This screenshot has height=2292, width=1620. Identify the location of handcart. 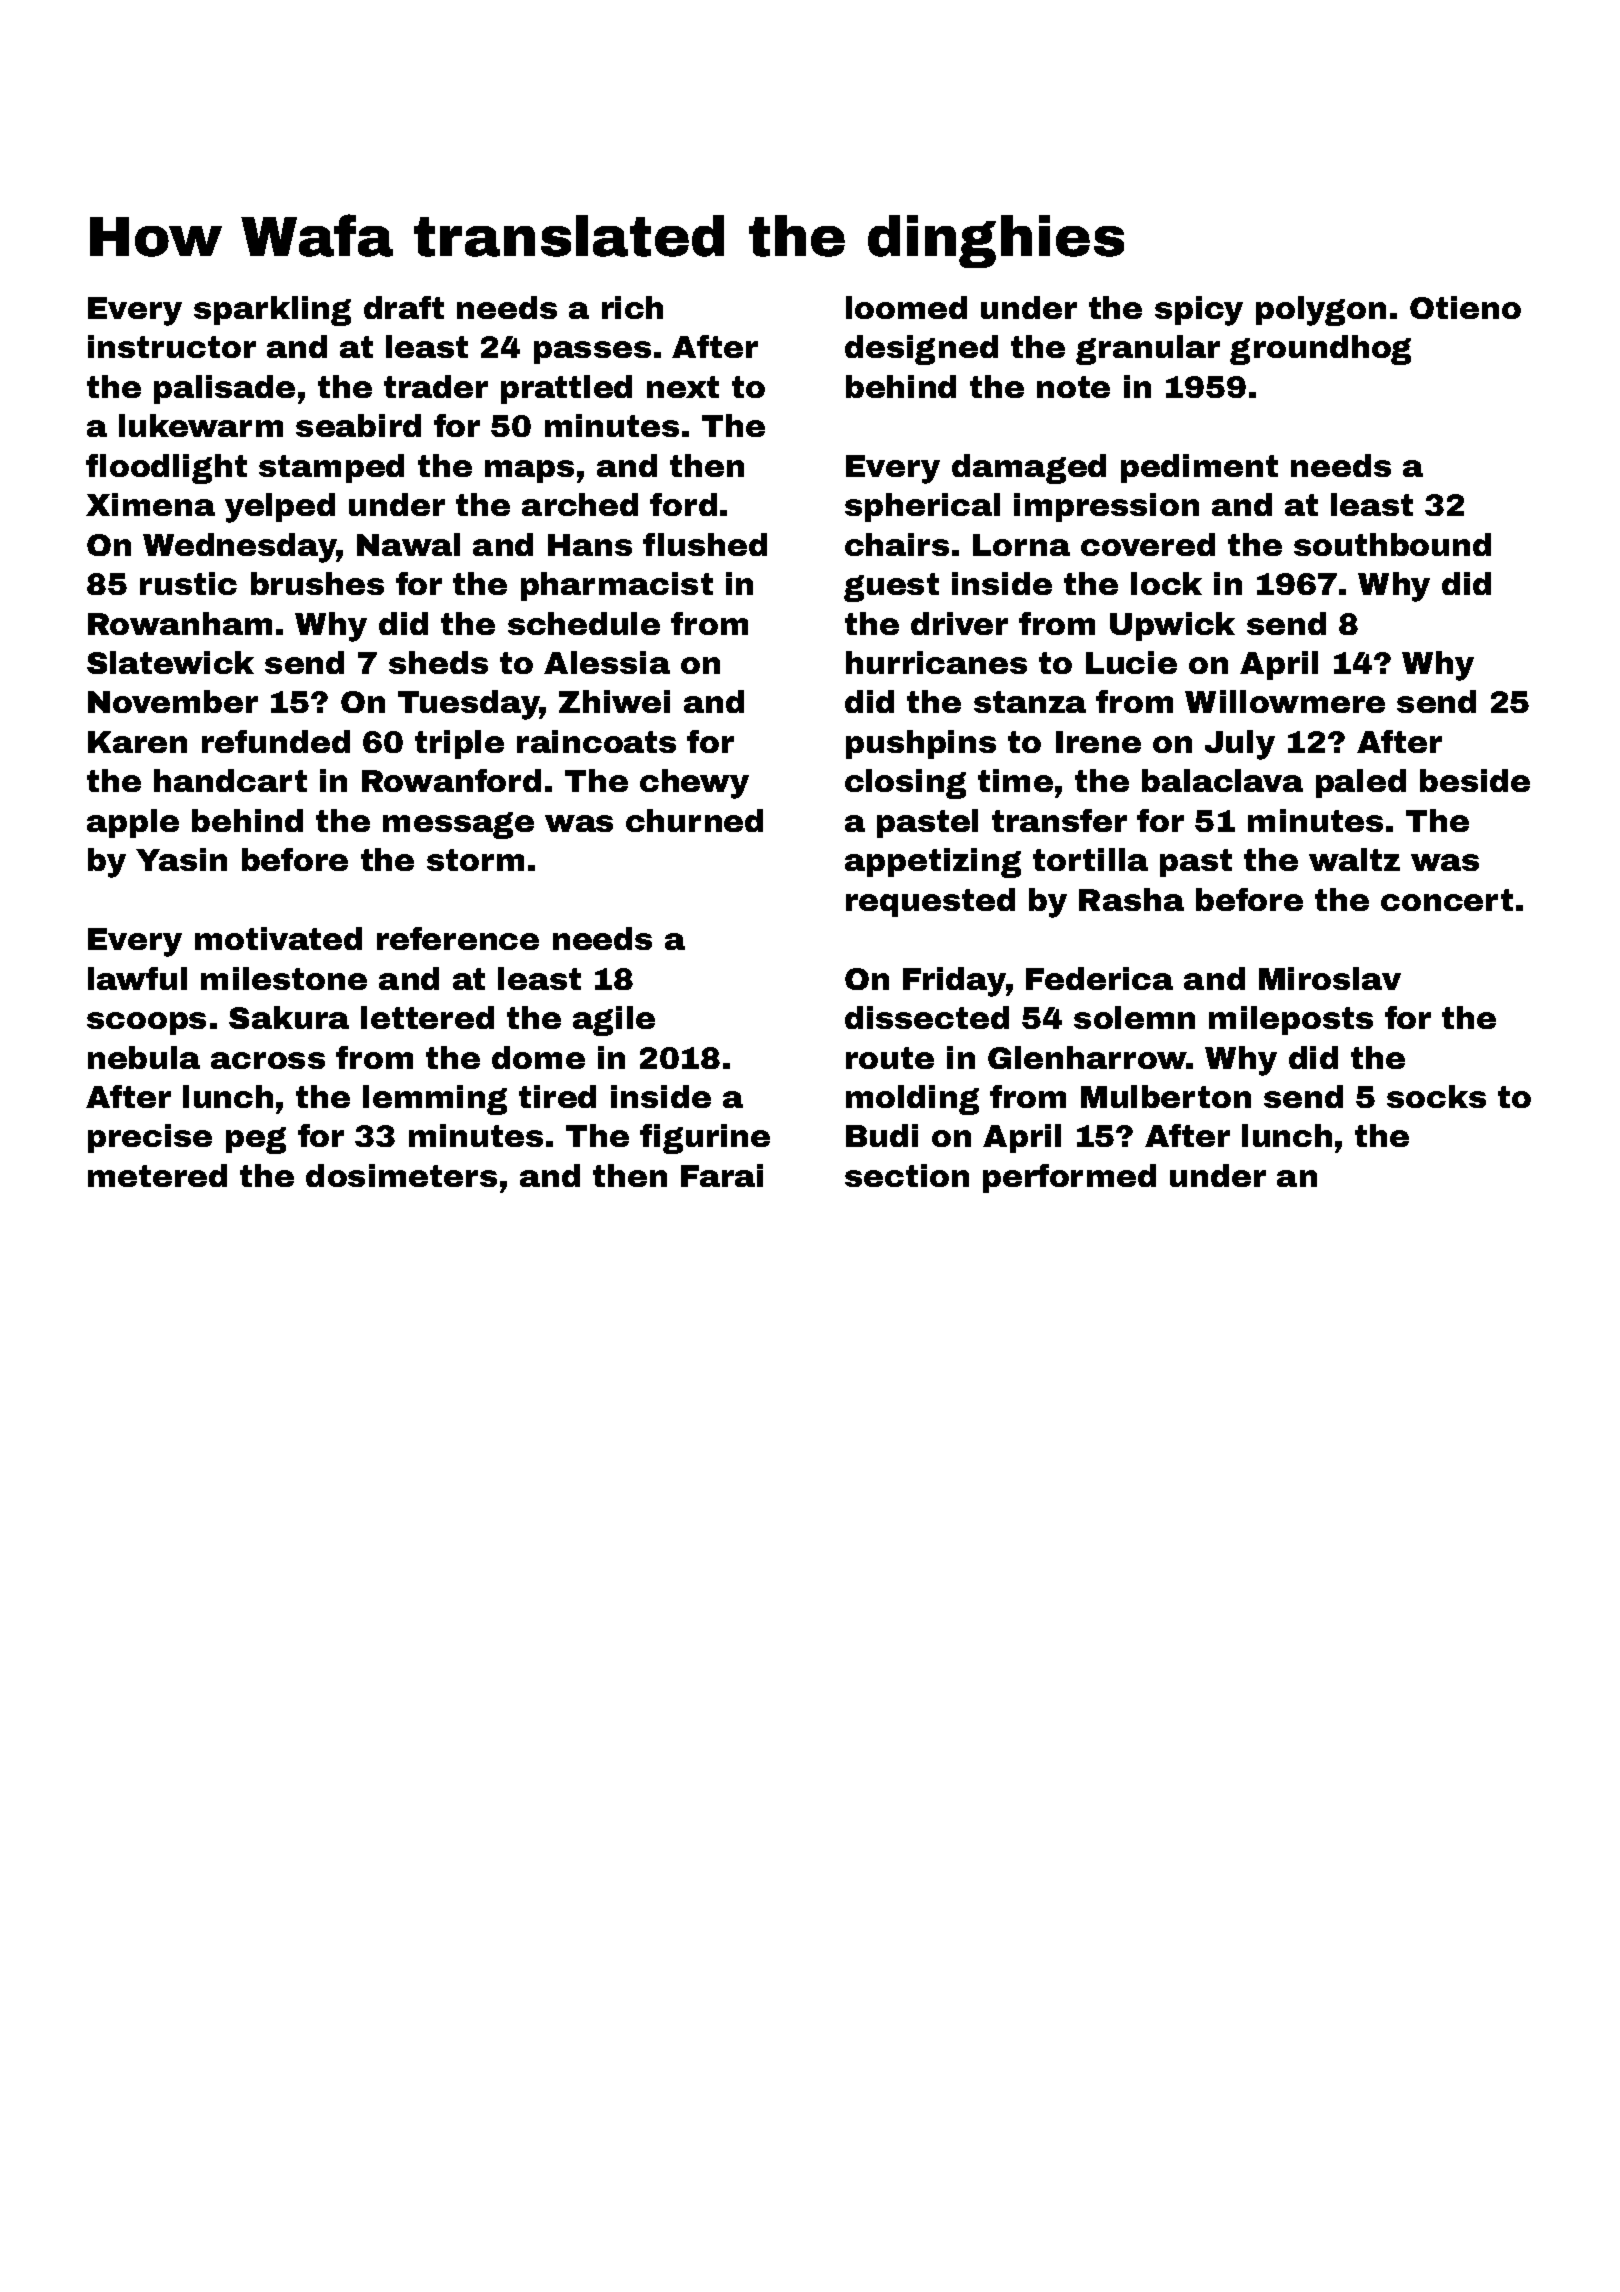
(230, 780).
